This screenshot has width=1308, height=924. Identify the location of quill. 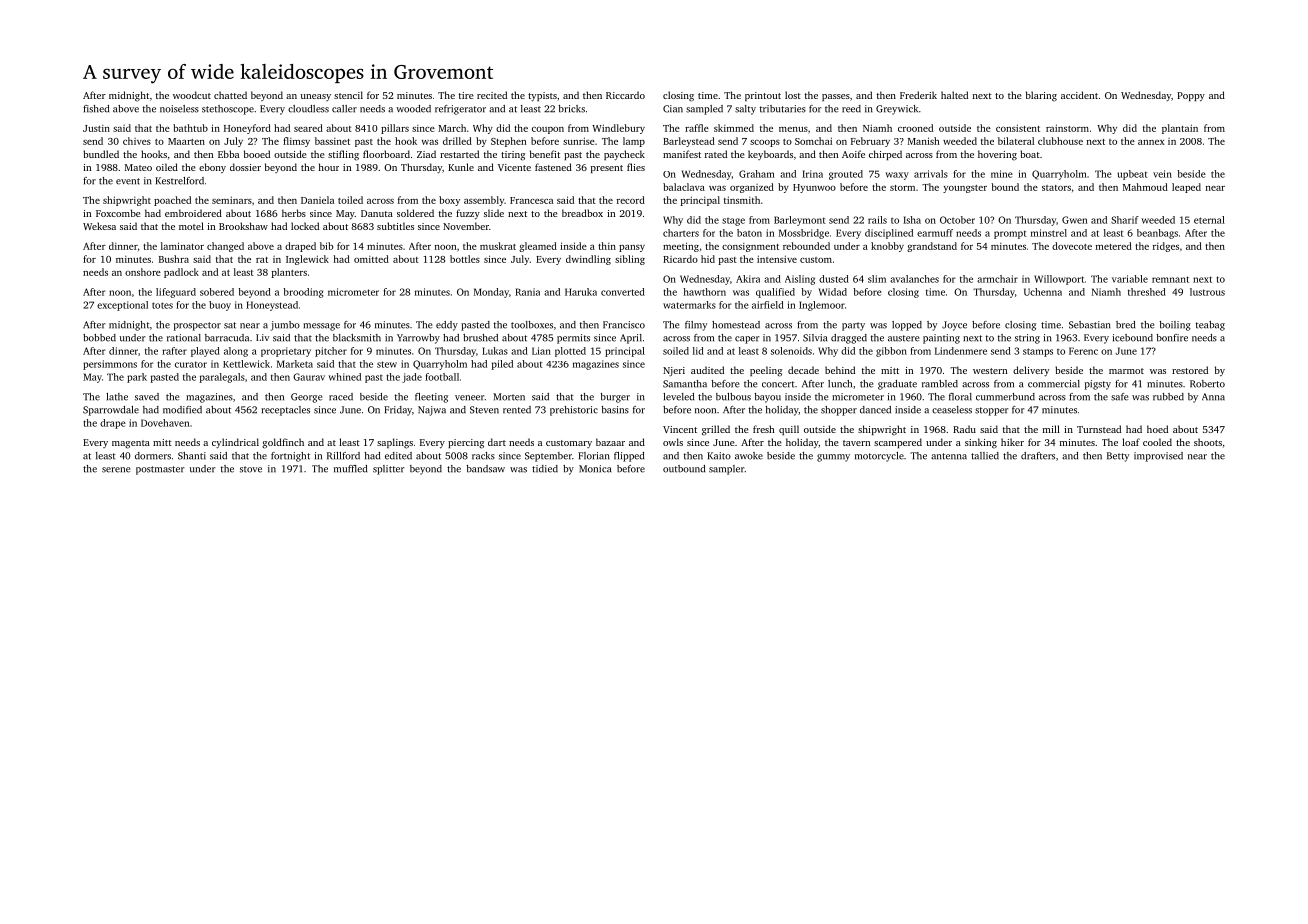
(789, 430).
